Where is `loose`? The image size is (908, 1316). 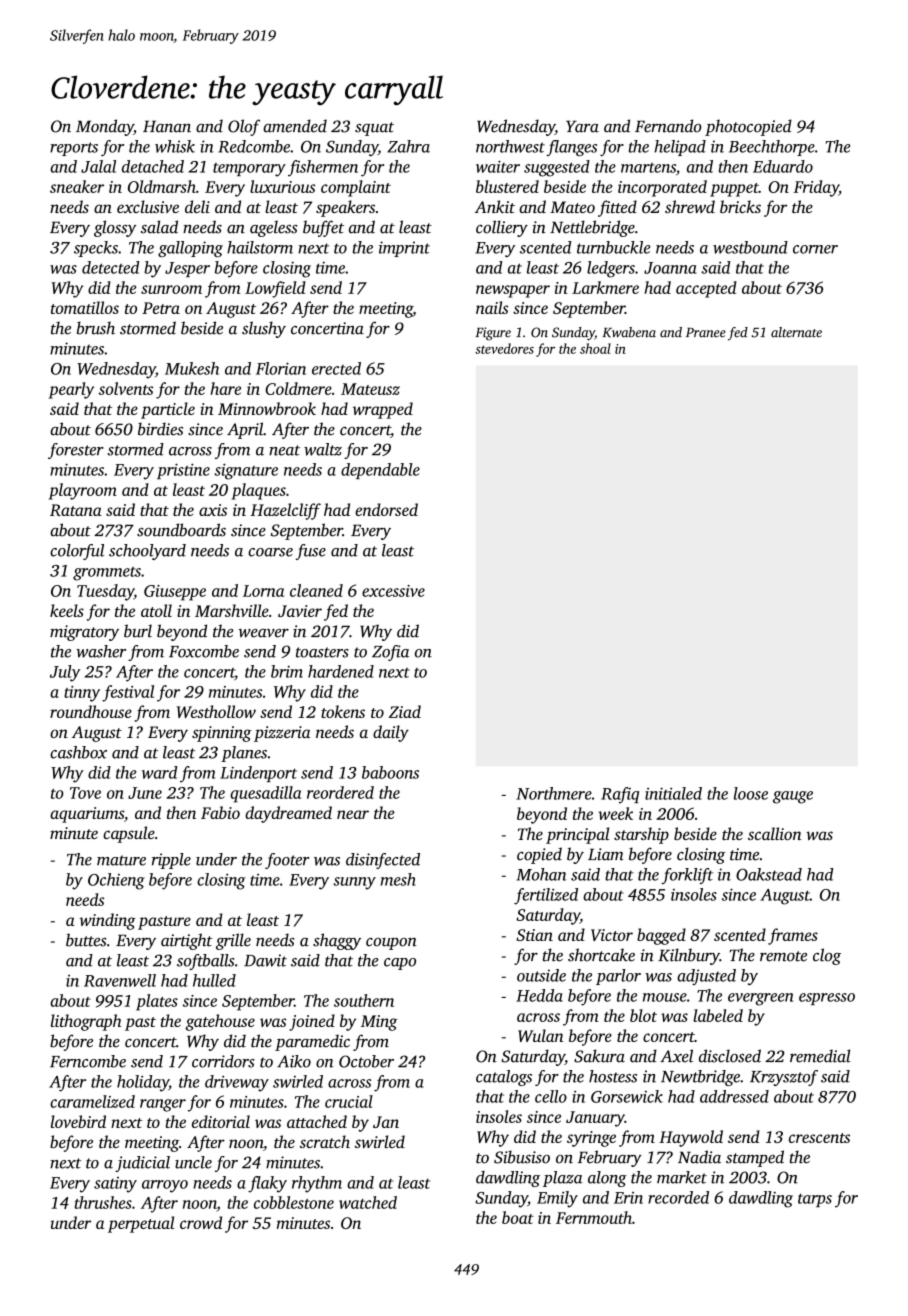
loose is located at coordinates (751, 793).
